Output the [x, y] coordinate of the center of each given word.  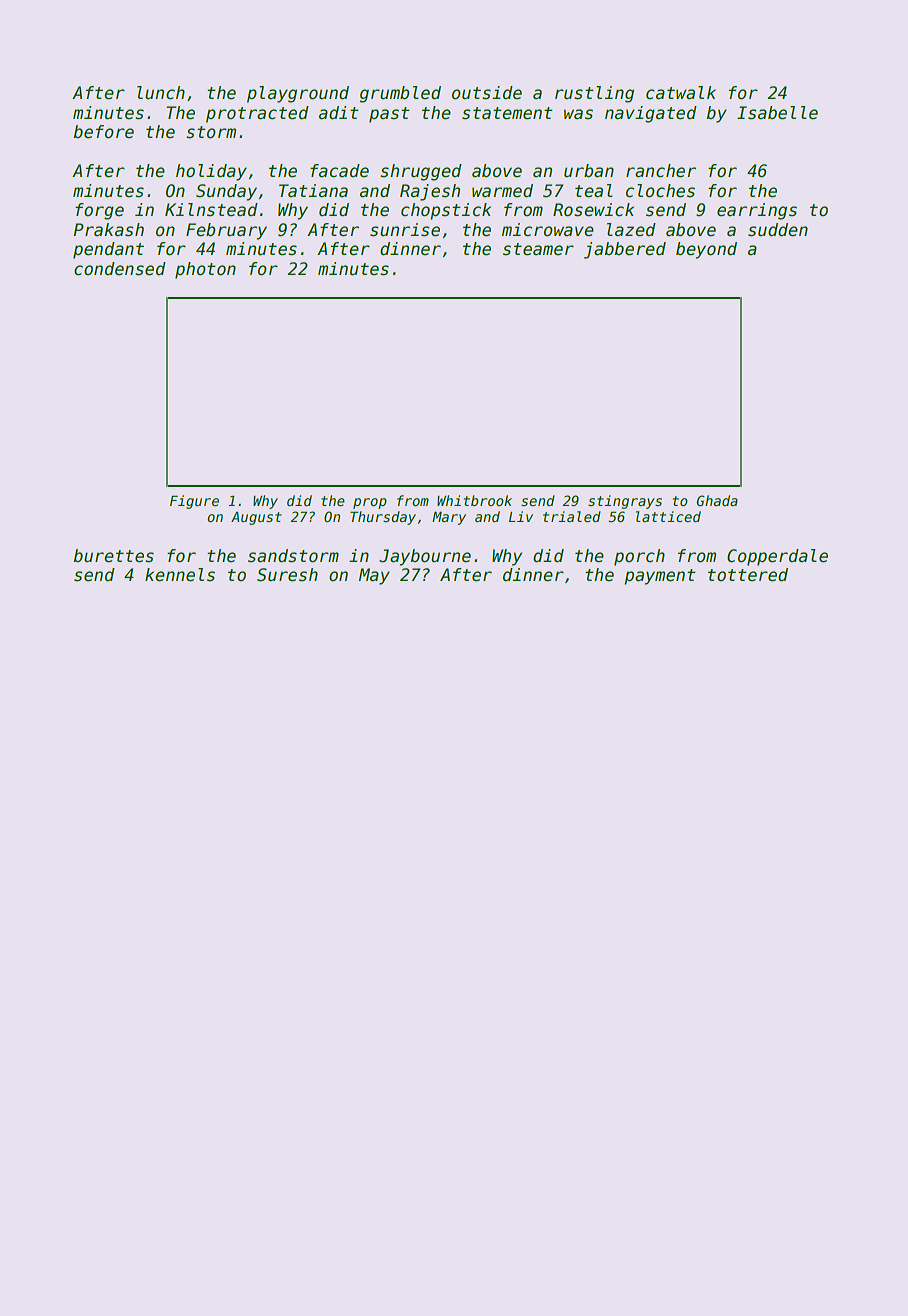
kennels [180, 575]
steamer [538, 249]
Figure [194, 502]
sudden [778, 230]
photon [205, 270]
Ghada [717, 500]
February [226, 231]
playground [298, 94]
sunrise [405, 230]
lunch [161, 93]
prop [370, 503]
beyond [706, 250]
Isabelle [777, 113]
